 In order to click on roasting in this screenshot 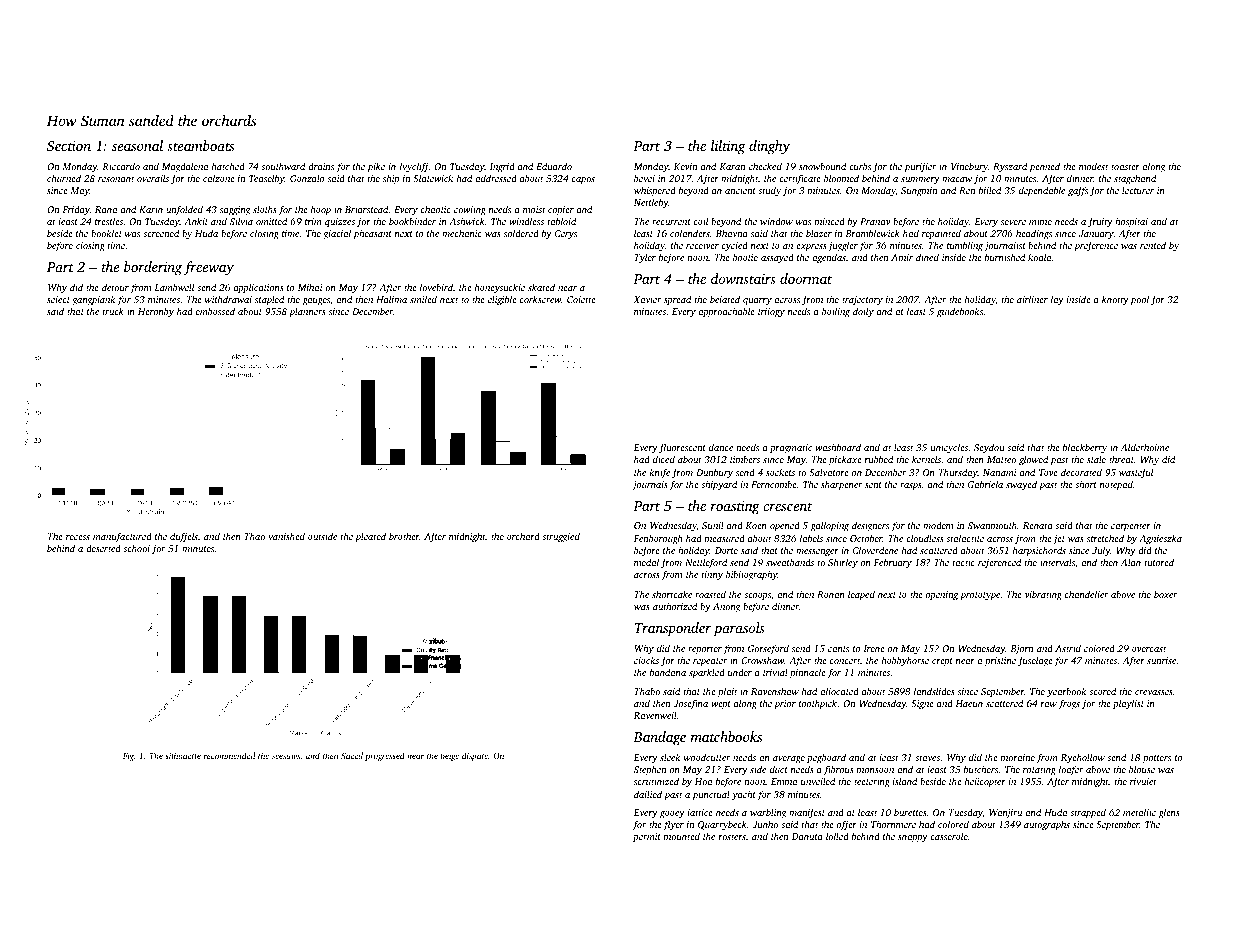, I will do `click(735, 508)`.
